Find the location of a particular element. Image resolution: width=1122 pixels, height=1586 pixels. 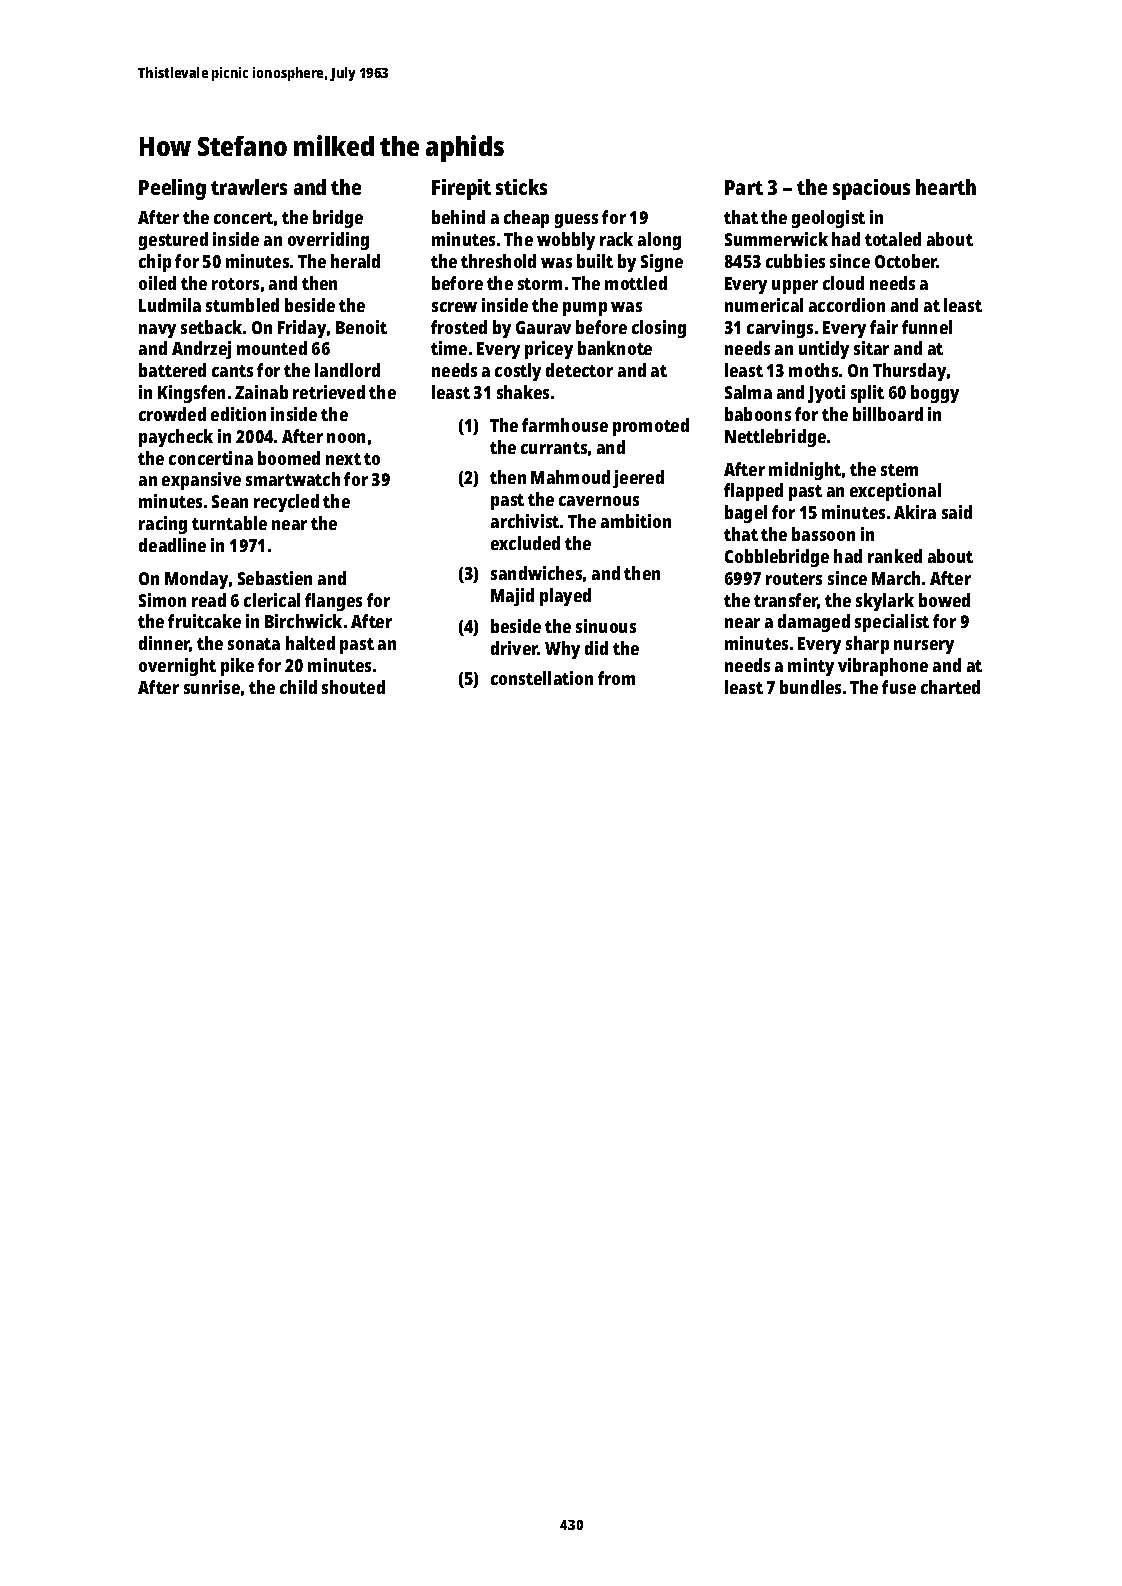

detector is located at coordinates (579, 370).
